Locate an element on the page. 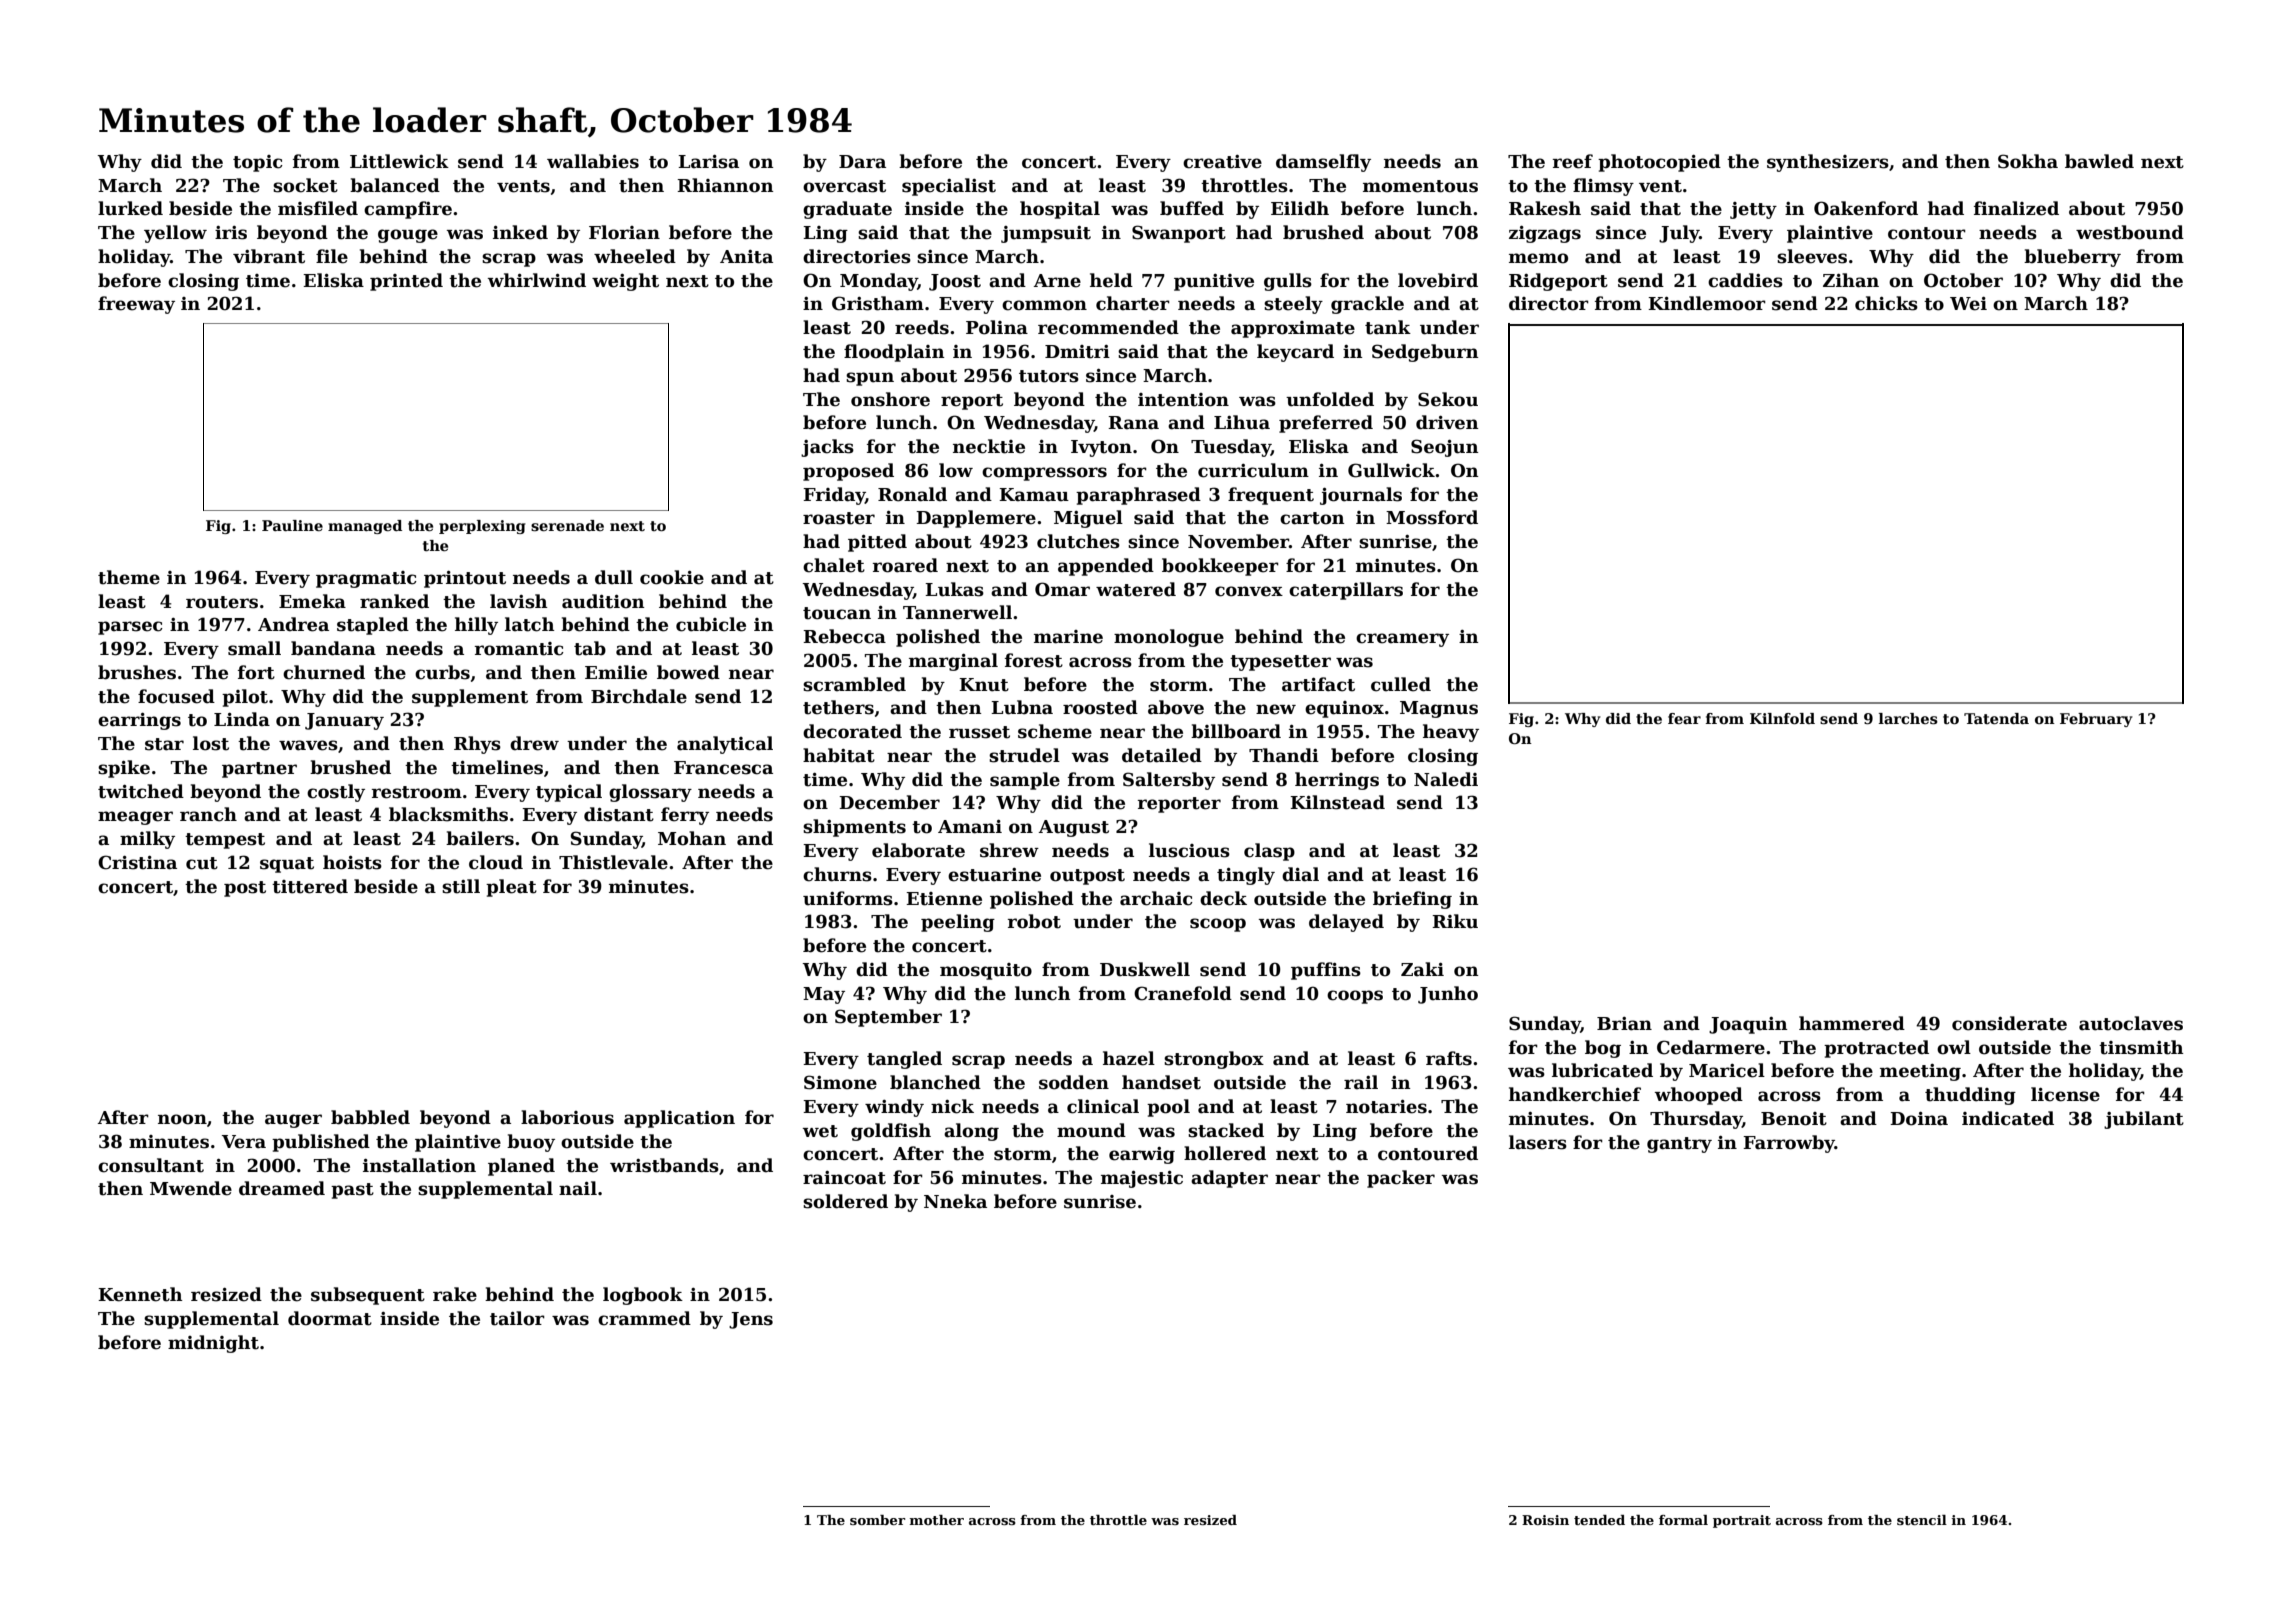 The width and height of the document is (2282, 1614). Simone is located at coordinates (840, 1082).
